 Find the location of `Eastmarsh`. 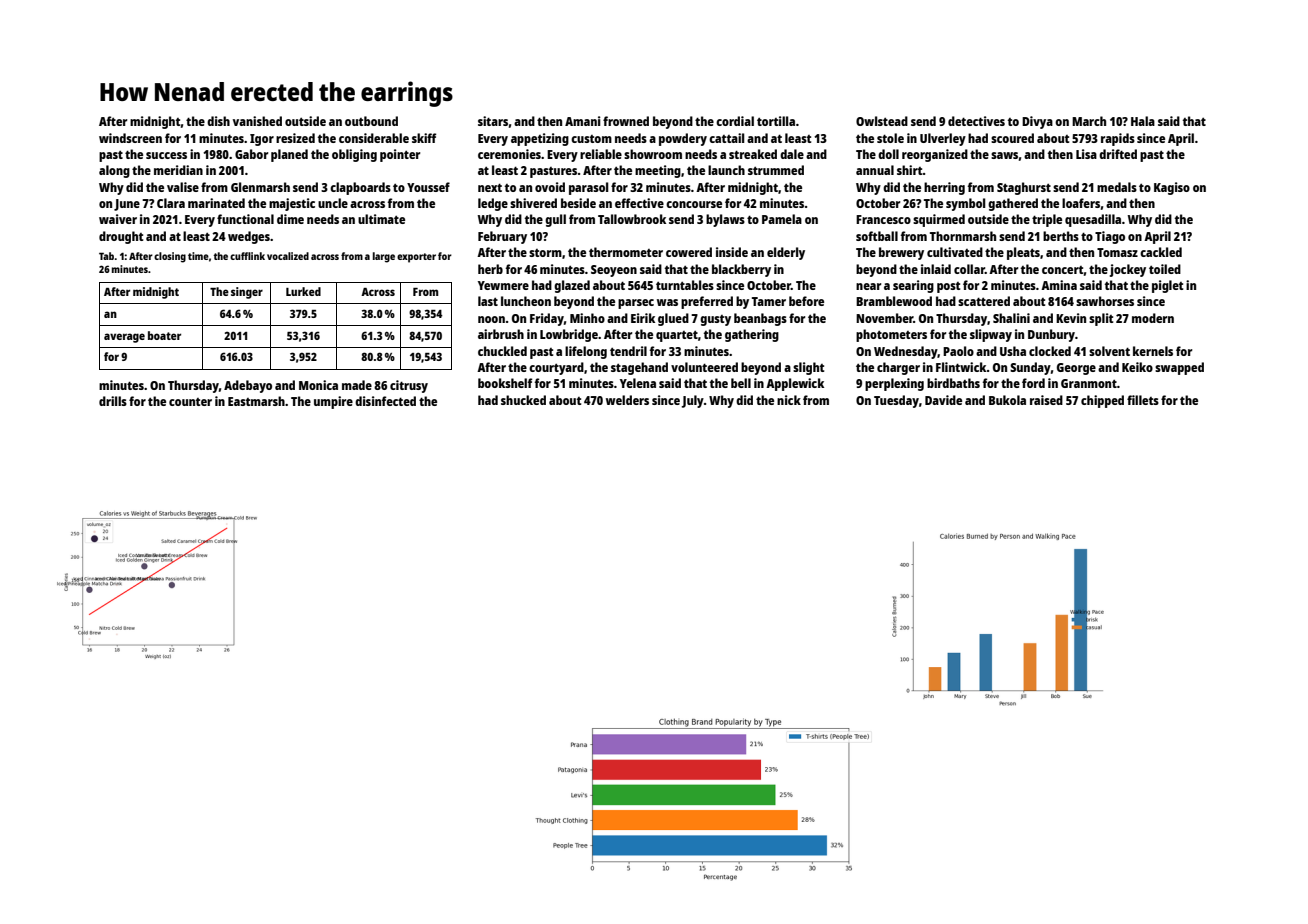

Eastmarsh is located at coordinates (256, 401).
